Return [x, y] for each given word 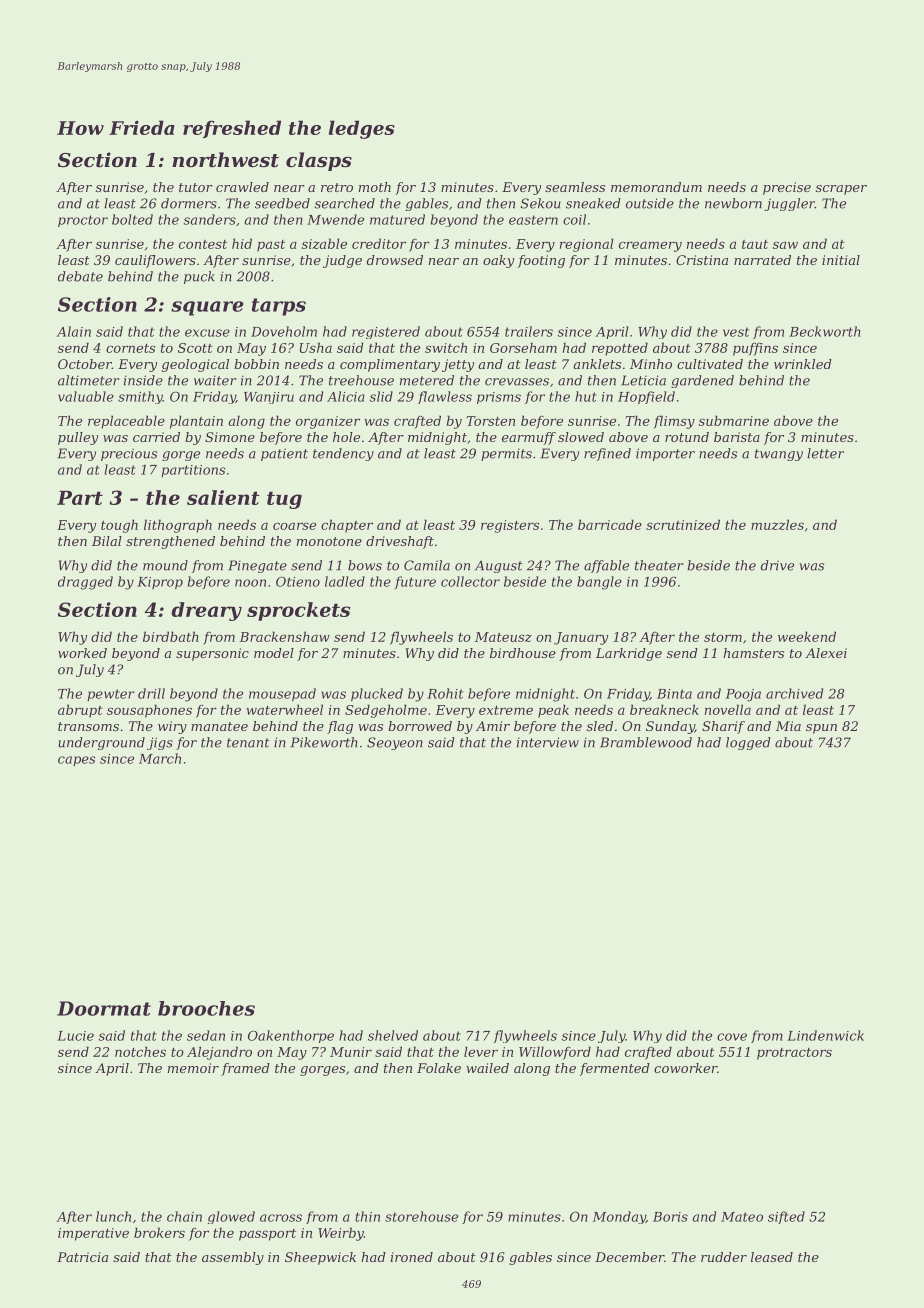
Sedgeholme [386, 711]
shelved [393, 1035]
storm [723, 637]
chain [184, 1216]
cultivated [710, 364]
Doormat [104, 1008]
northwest [225, 160]
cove [732, 1037]
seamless [575, 187]
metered [427, 380]
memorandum [656, 187]
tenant [248, 743]
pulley [78, 438]
